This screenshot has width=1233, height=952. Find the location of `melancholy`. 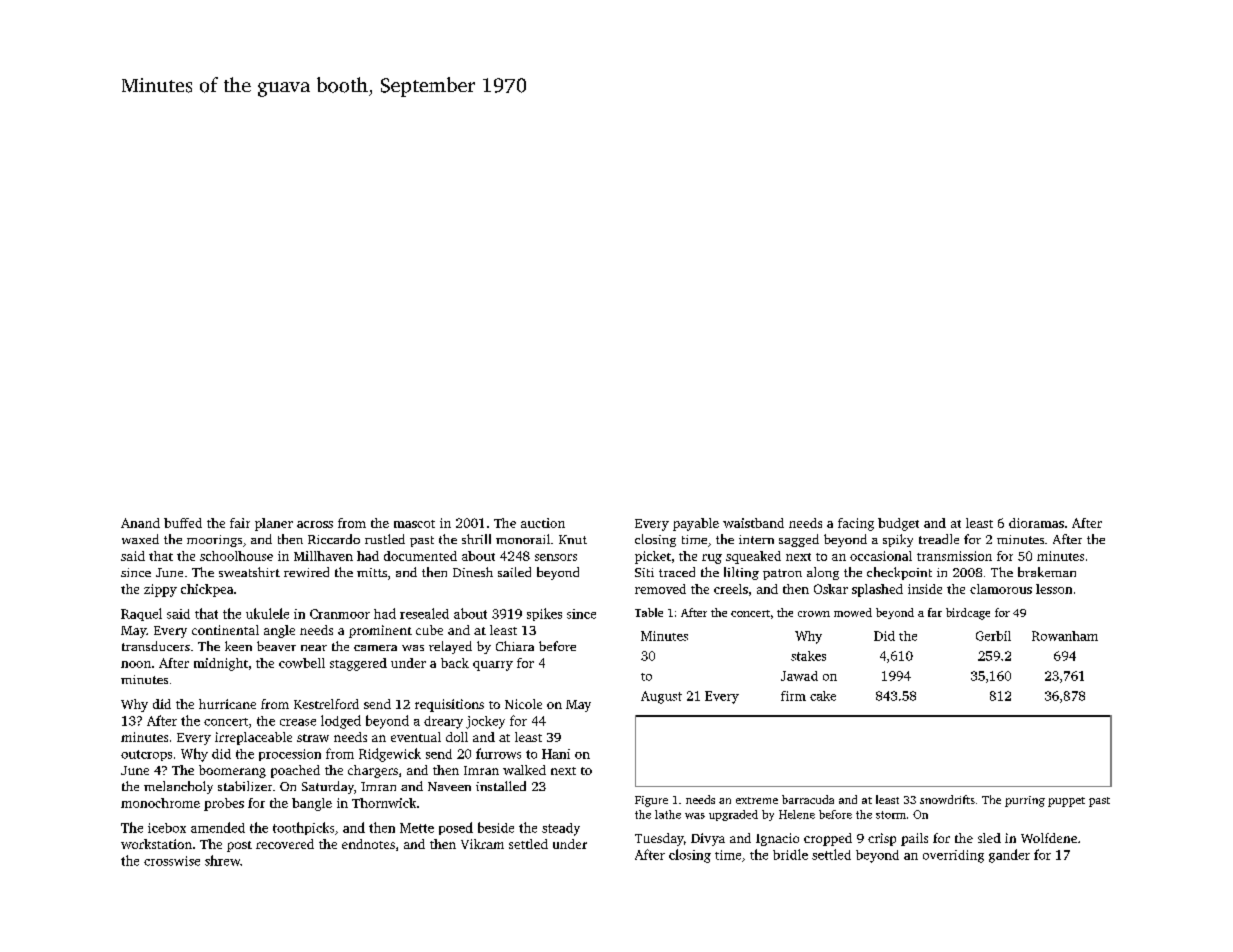

melancholy is located at coordinates (178, 787).
